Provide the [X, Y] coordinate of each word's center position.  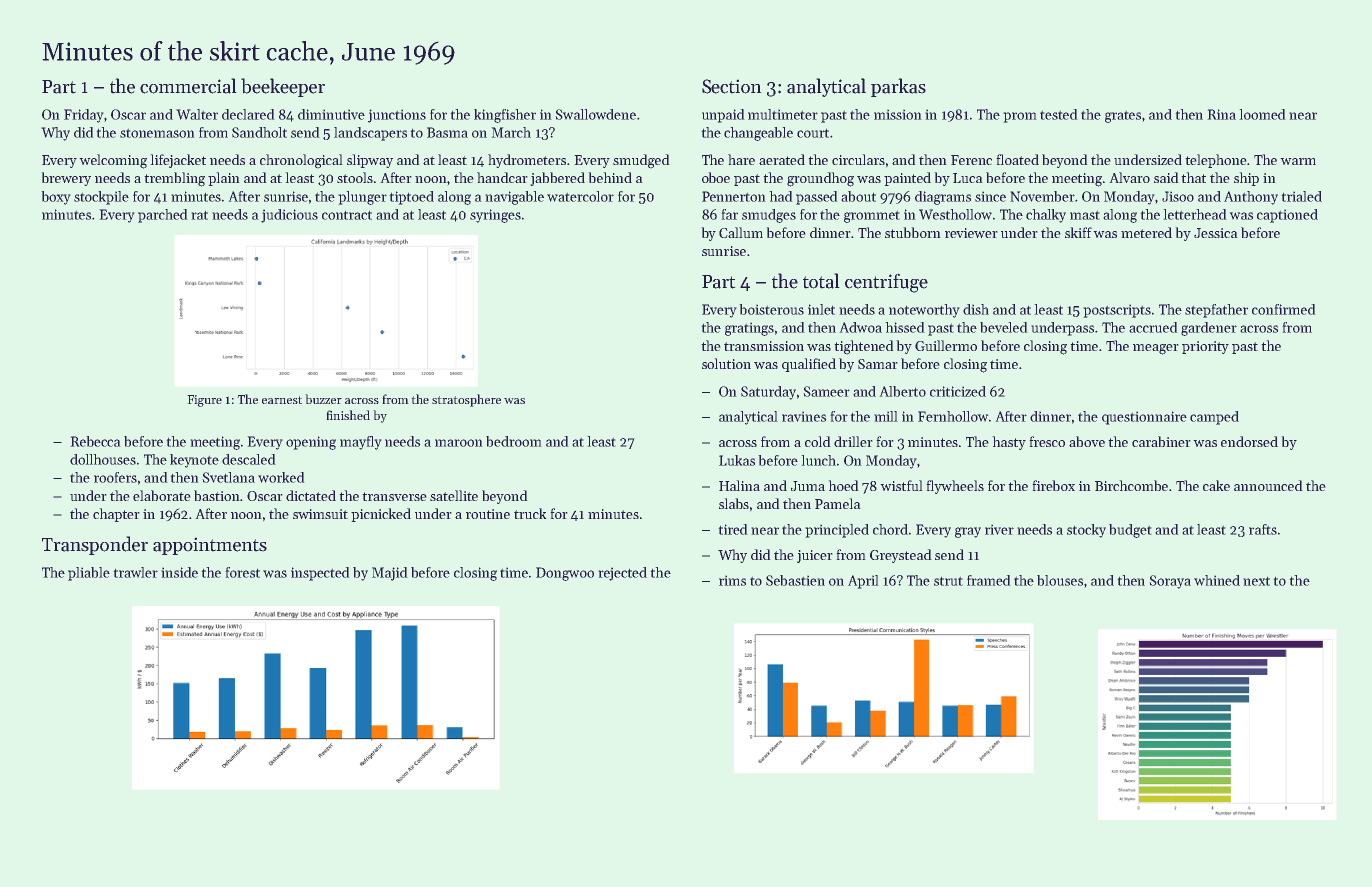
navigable [514, 198]
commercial [188, 86]
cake [1216, 485]
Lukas [737, 460]
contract [347, 215]
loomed [1262, 114]
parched [163, 216]
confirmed [1284, 309]
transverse [394, 496]
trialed [1301, 196]
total [821, 281]
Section [732, 86]
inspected [320, 574]
